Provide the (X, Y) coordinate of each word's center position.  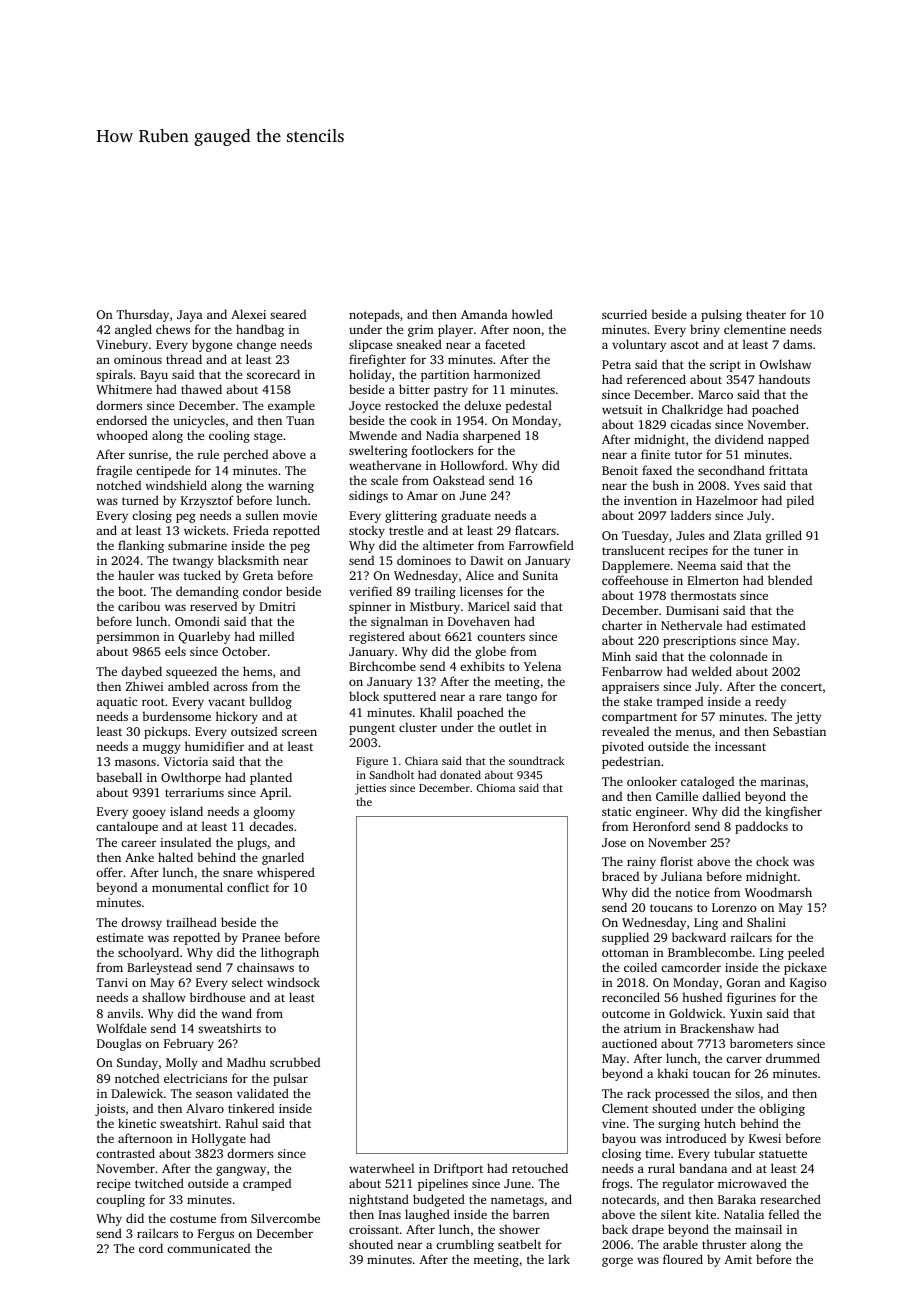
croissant (374, 1229)
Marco (715, 394)
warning (291, 487)
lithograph (290, 953)
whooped (122, 436)
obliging (782, 1109)
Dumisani (692, 610)
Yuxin (746, 1013)
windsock (293, 982)
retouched (540, 1168)
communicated (208, 1248)
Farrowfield (541, 545)
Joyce (365, 407)
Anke (139, 857)
